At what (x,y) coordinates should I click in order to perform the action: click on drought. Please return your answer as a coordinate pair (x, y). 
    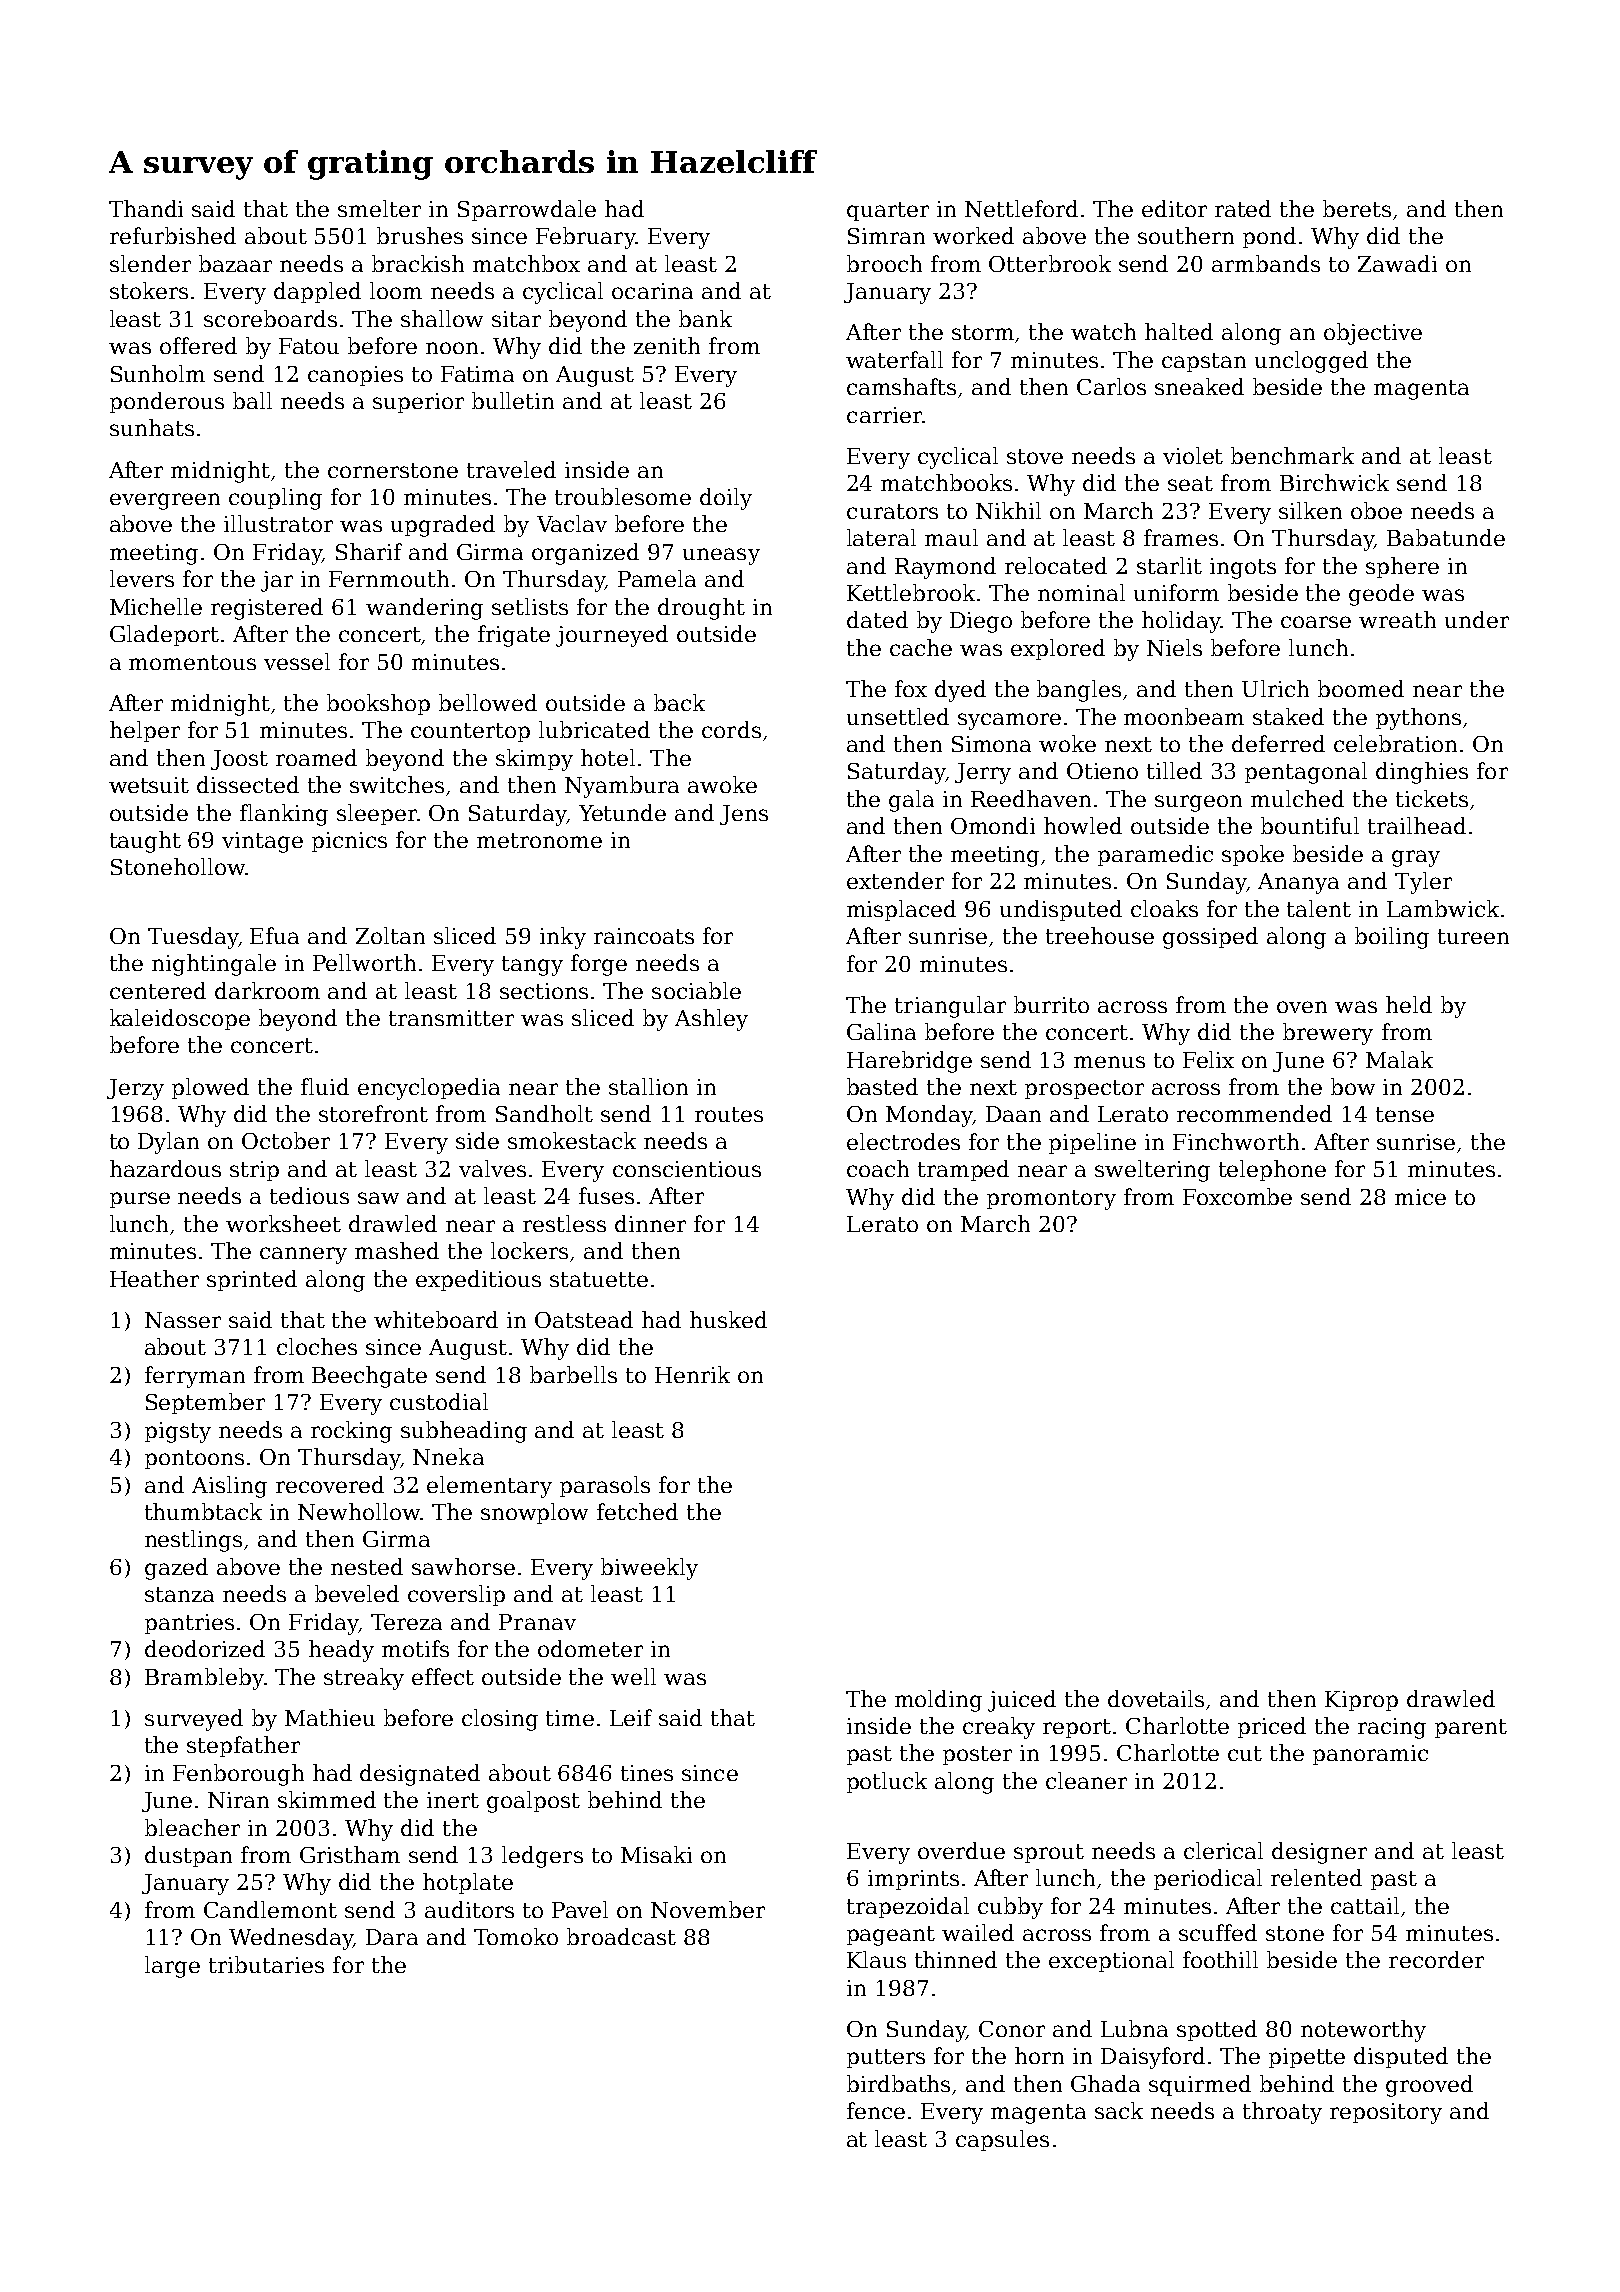
    Looking at the image, I should click on (701, 609).
